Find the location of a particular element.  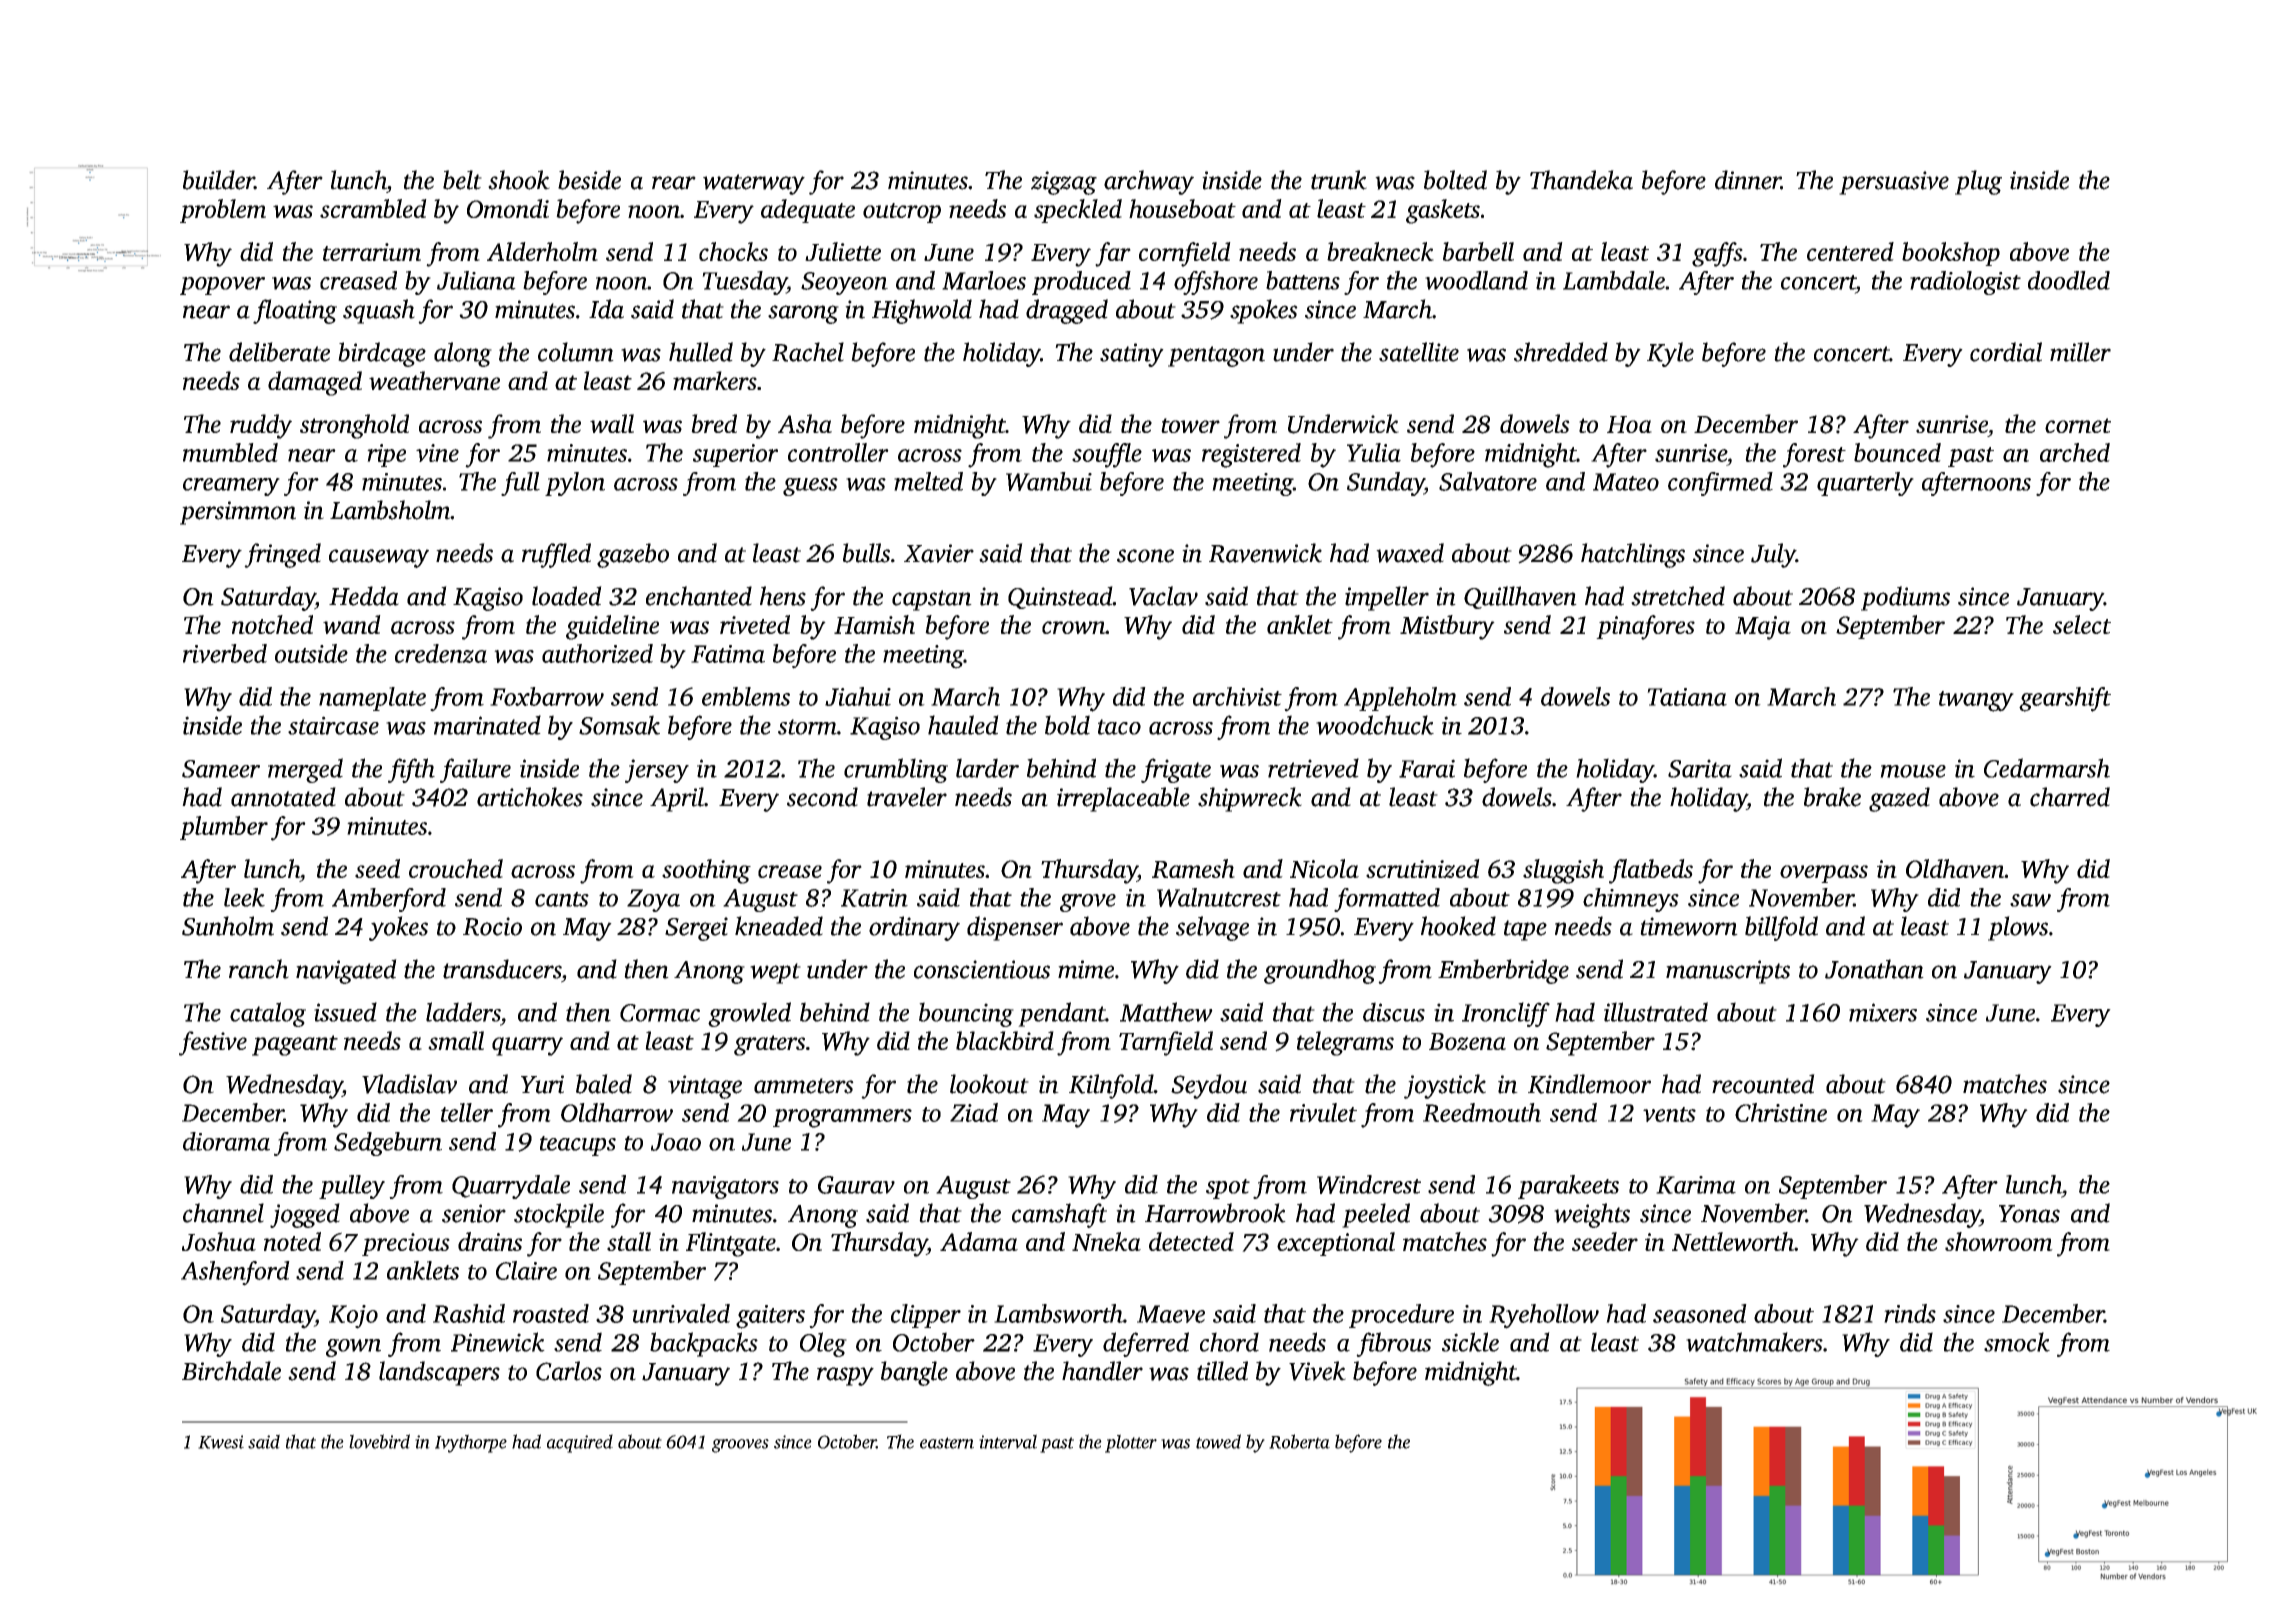

houseboat is located at coordinates (1182, 208).
